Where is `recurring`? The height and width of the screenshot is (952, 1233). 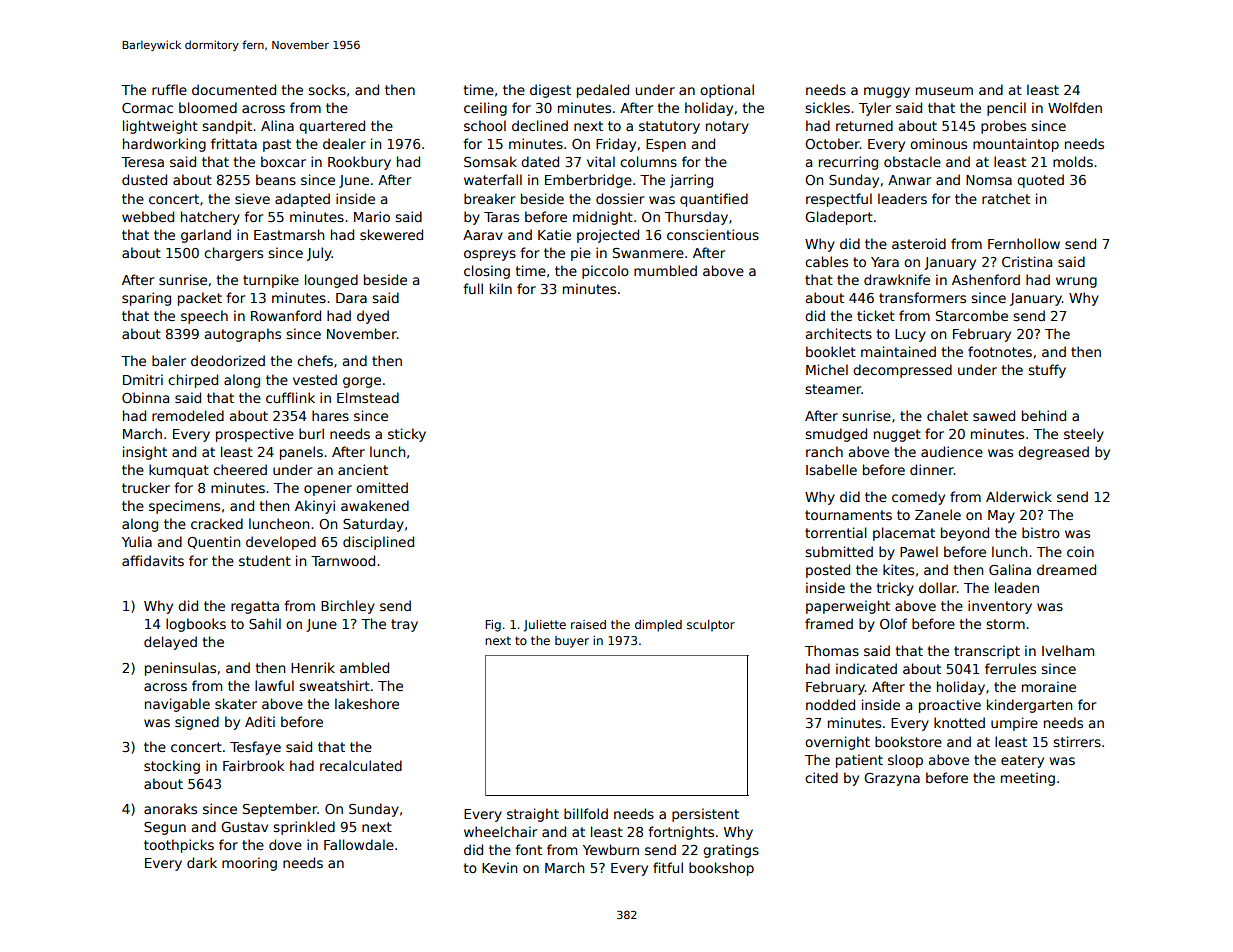 recurring is located at coordinates (848, 163).
